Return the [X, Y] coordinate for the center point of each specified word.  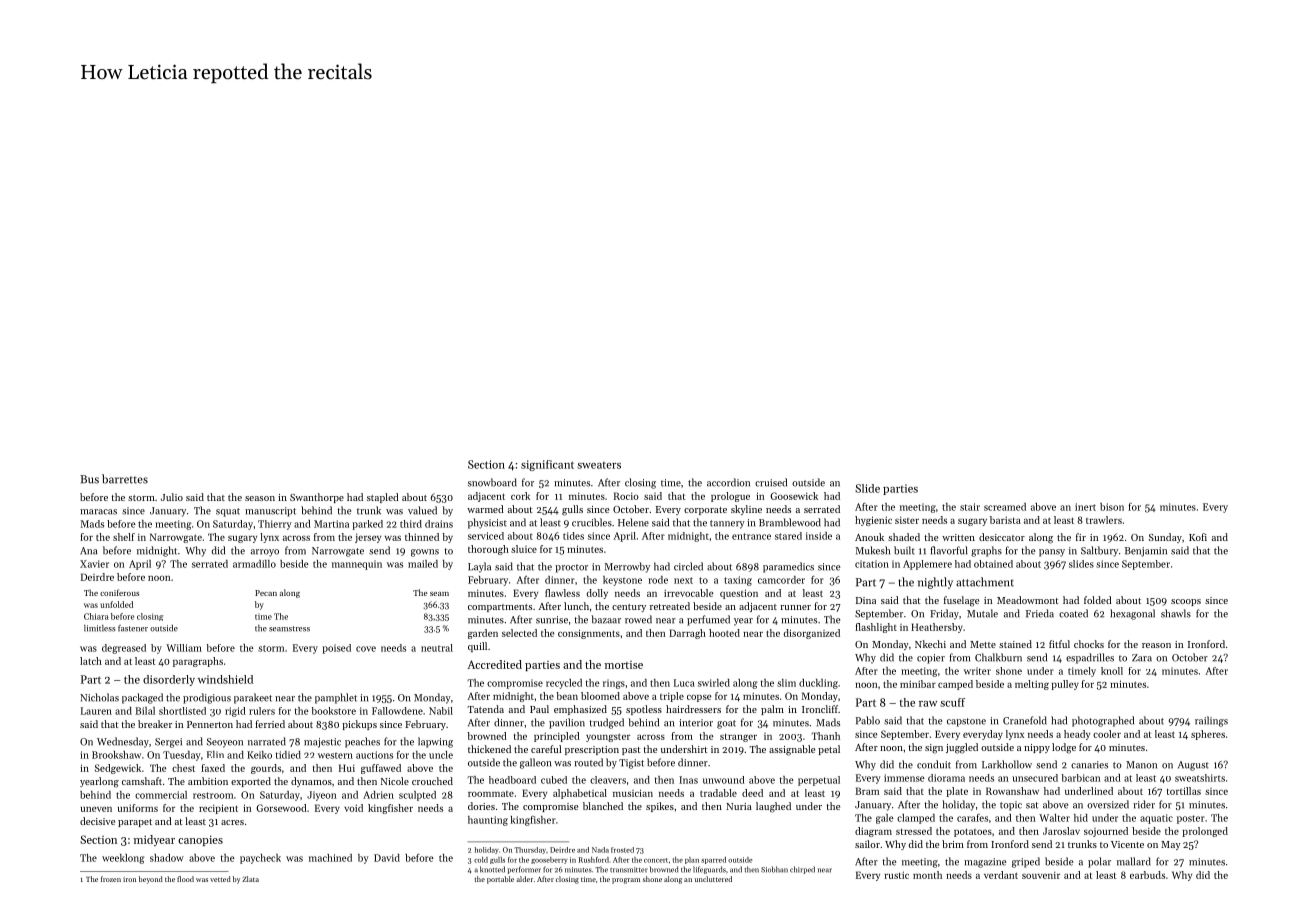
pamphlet [336, 698]
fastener [133, 628]
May [1171, 845]
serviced [486, 536]
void [353, 808]
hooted [724, 633]
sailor [867, 844]
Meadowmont [1028, 600]
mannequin [357, 565]
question [739, 594]
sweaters [599, 465]
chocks [1089, 644]
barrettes [125, 479]
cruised [771, 482]
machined [330, 858]
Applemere [927, 565]
